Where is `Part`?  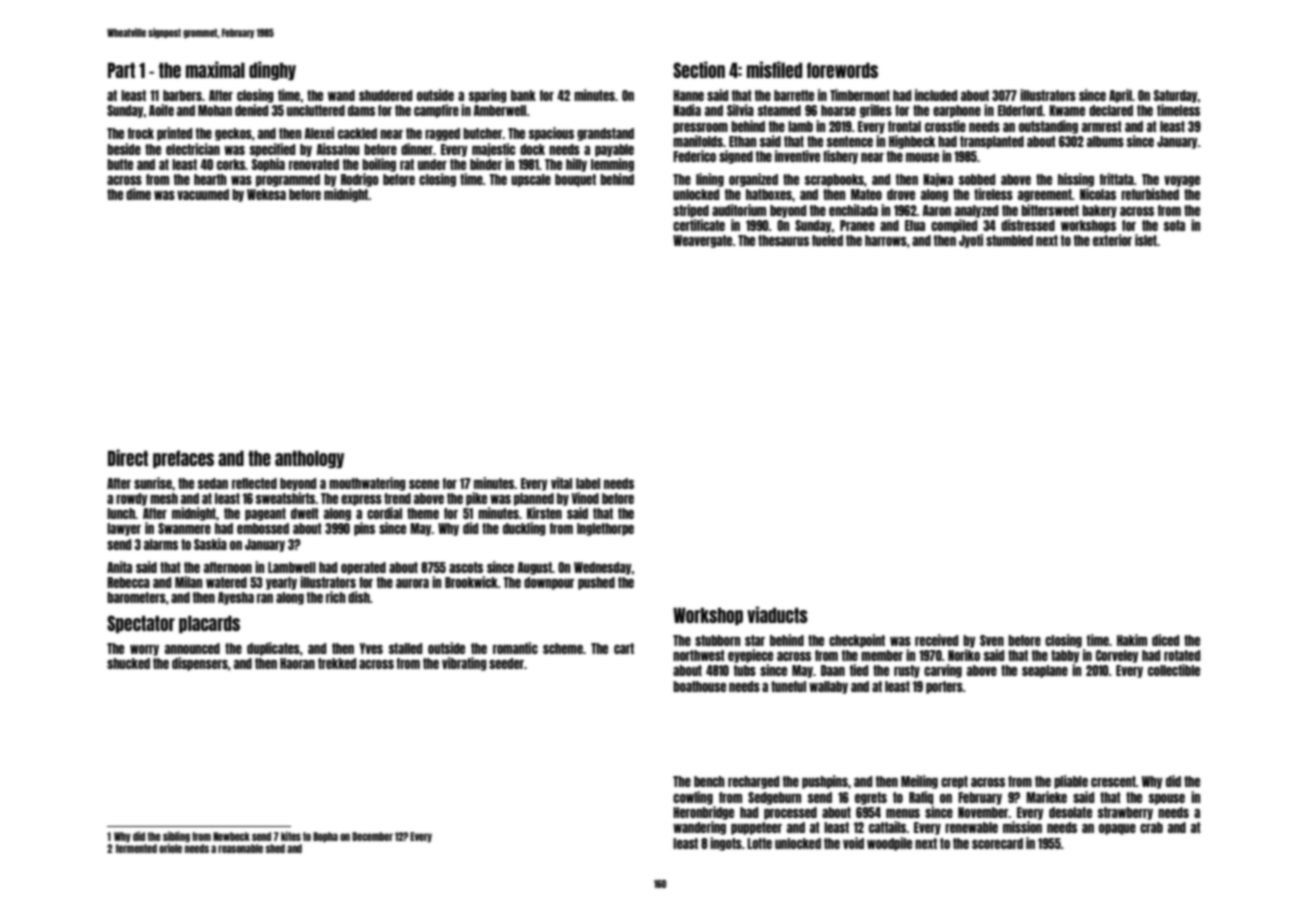 Part is located at coordinates (121, 70).
